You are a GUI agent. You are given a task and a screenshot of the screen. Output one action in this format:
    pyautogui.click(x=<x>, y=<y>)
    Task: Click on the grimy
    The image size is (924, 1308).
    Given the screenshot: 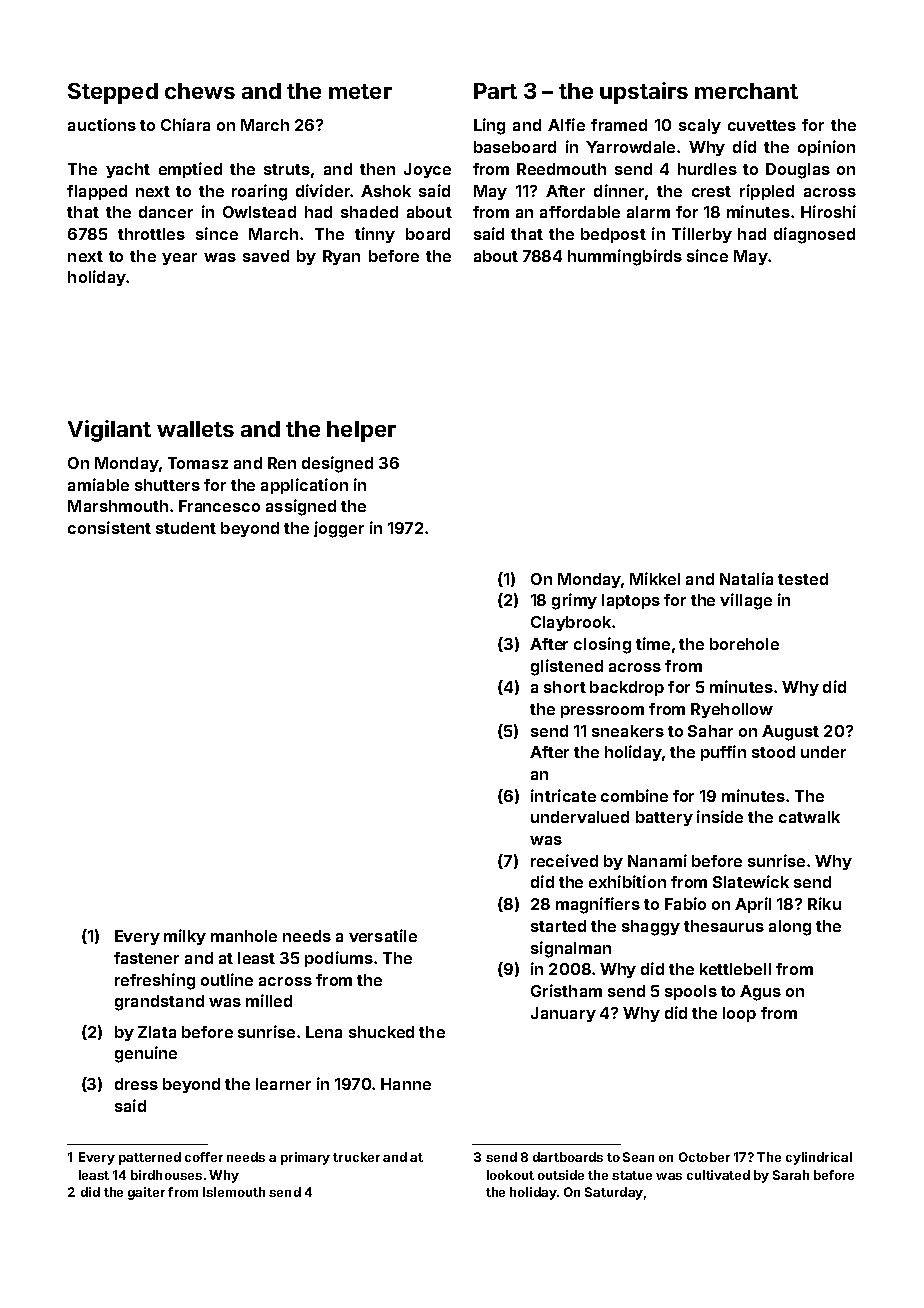 What is the action you would take?
    pyautogui.click(x=574, y=601)
